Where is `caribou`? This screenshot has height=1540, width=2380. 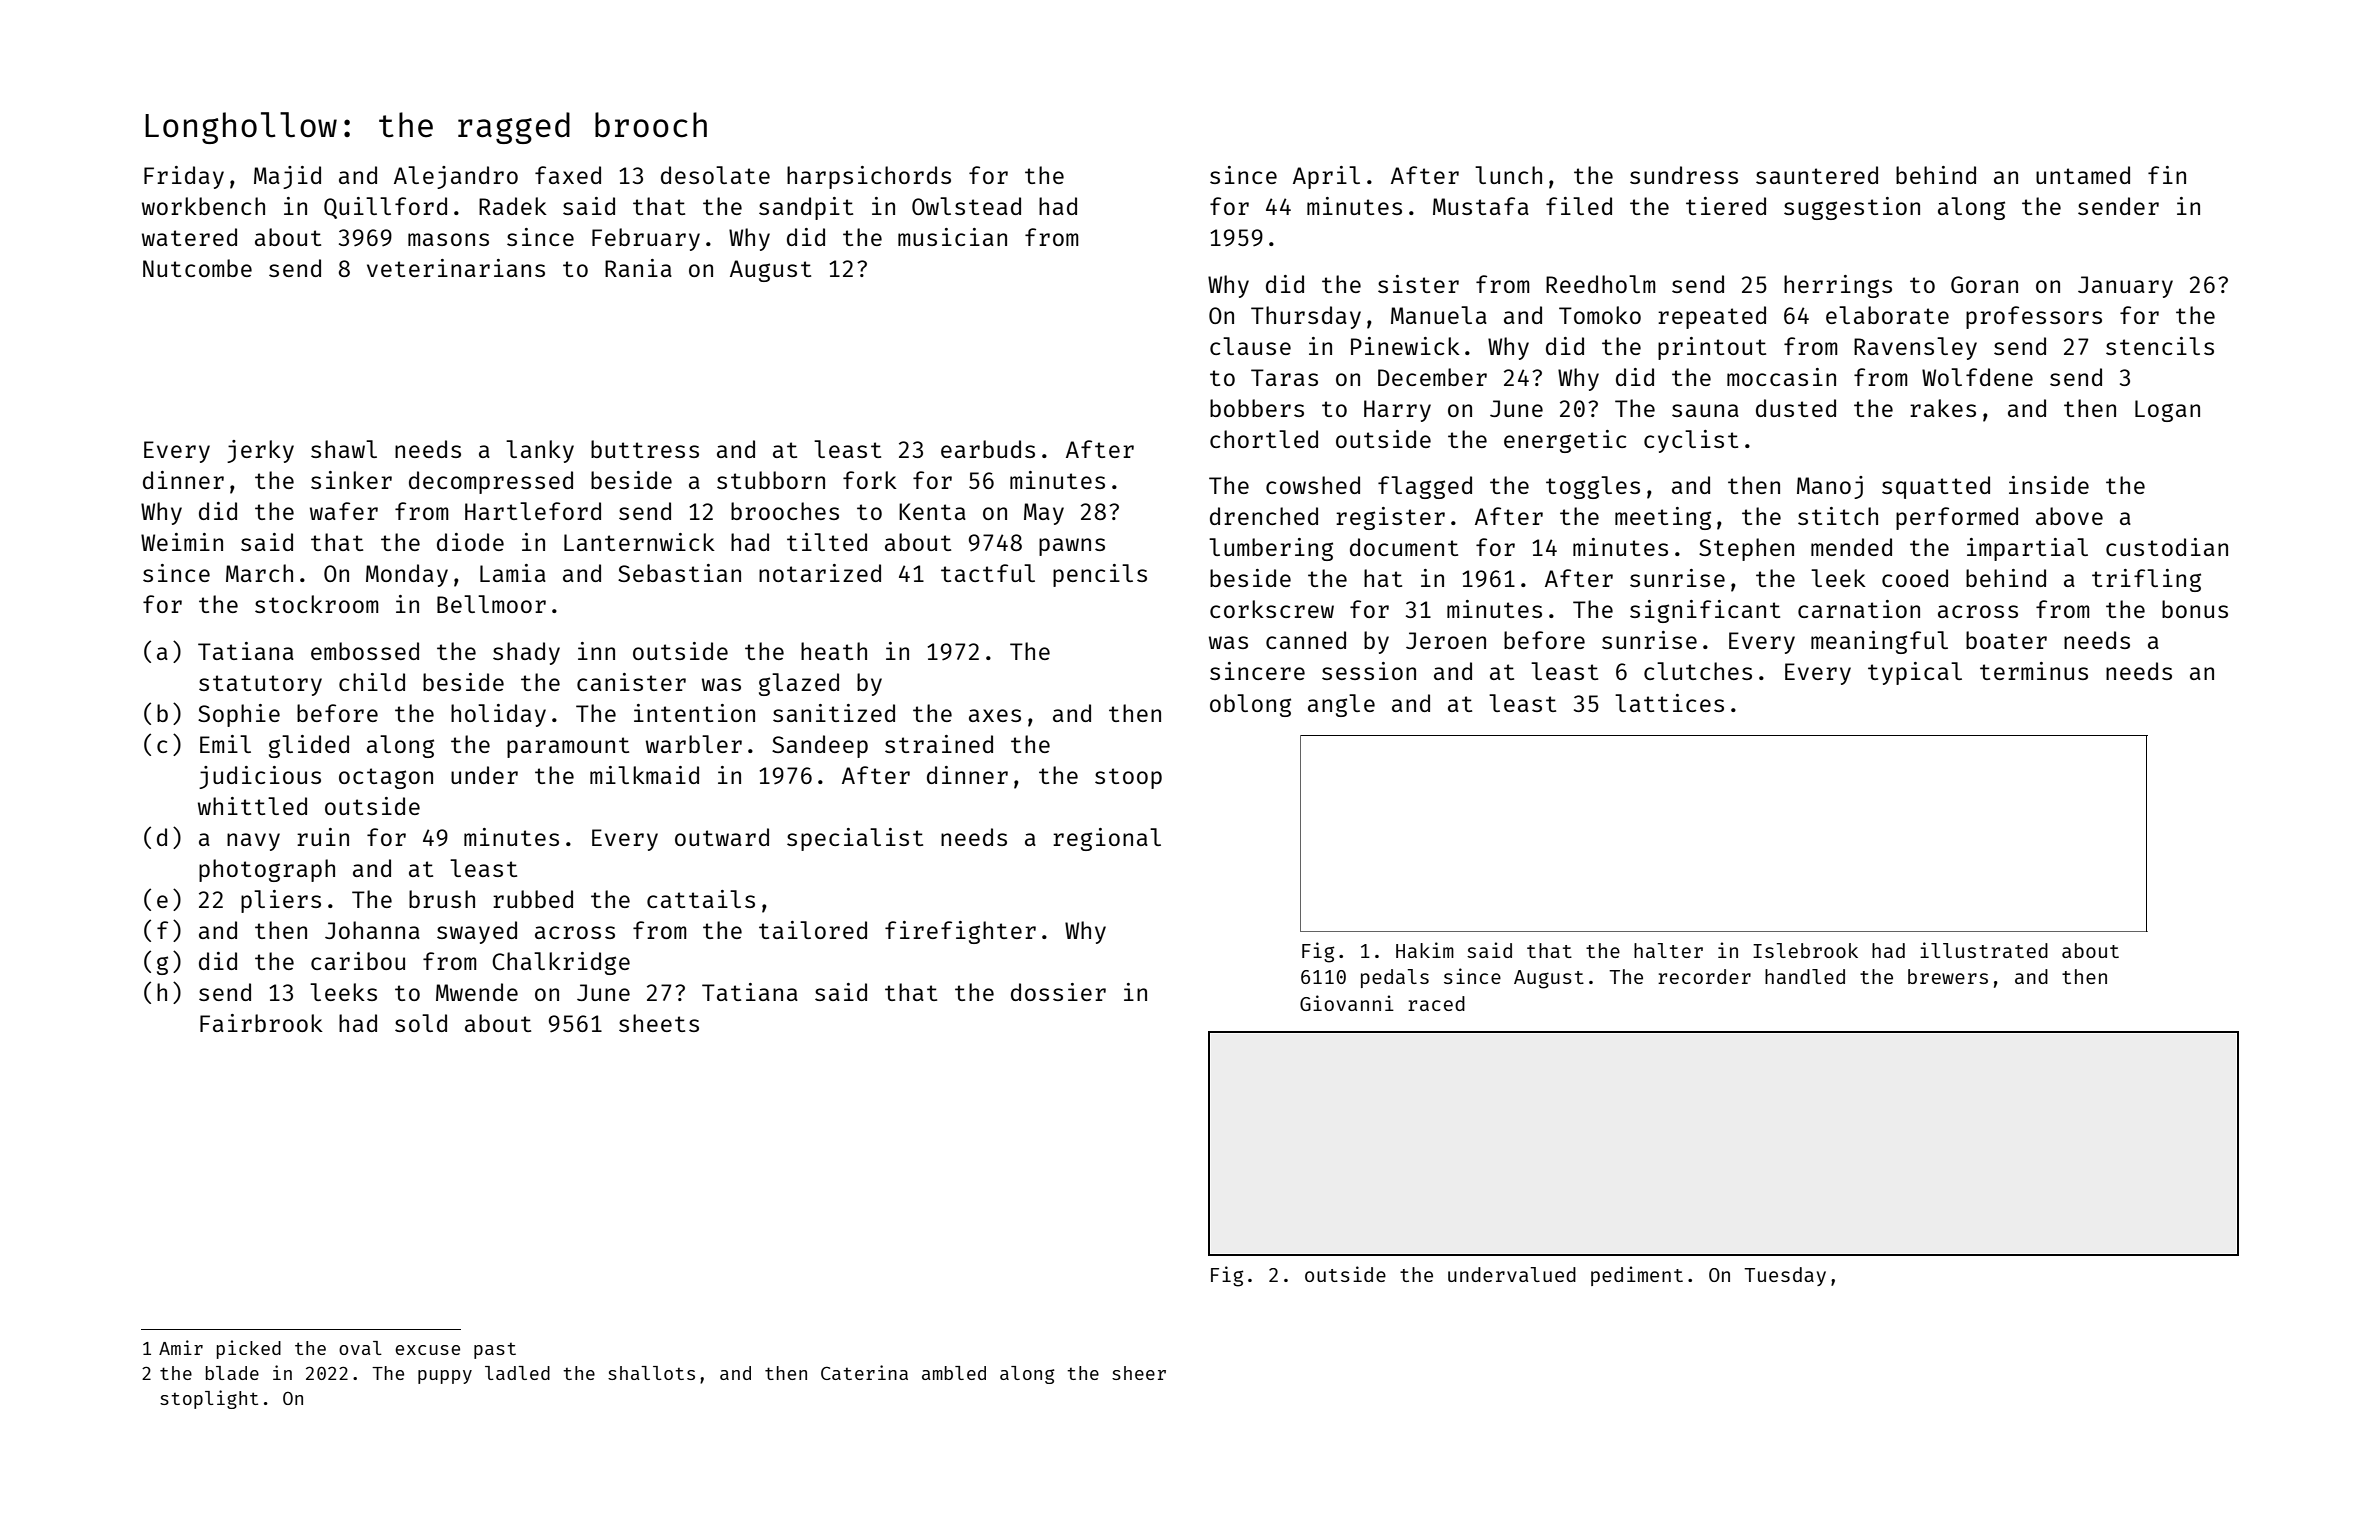
caribou is located at coordinates (358, 961).
